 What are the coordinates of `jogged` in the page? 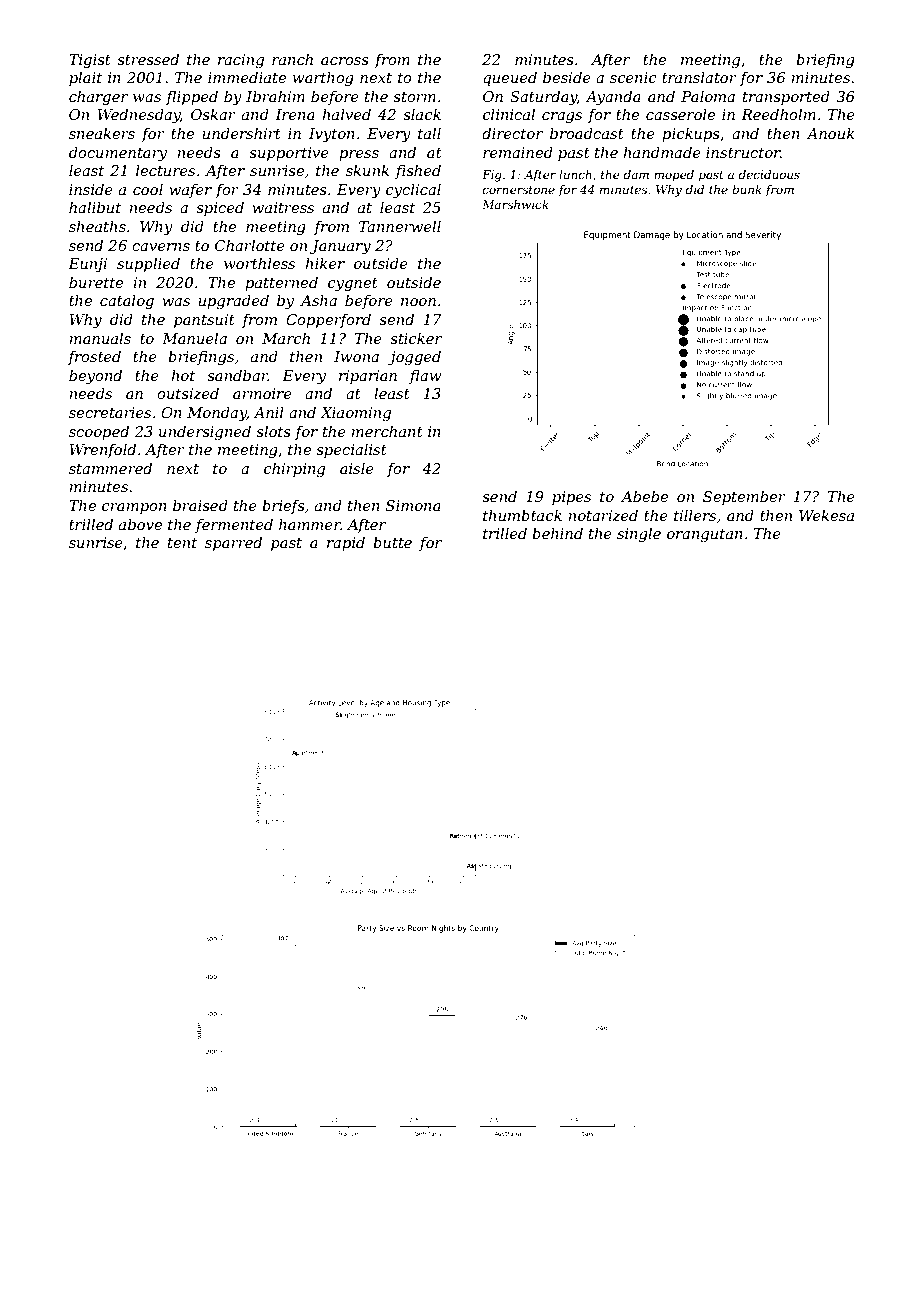 It's located at (414, 358).
